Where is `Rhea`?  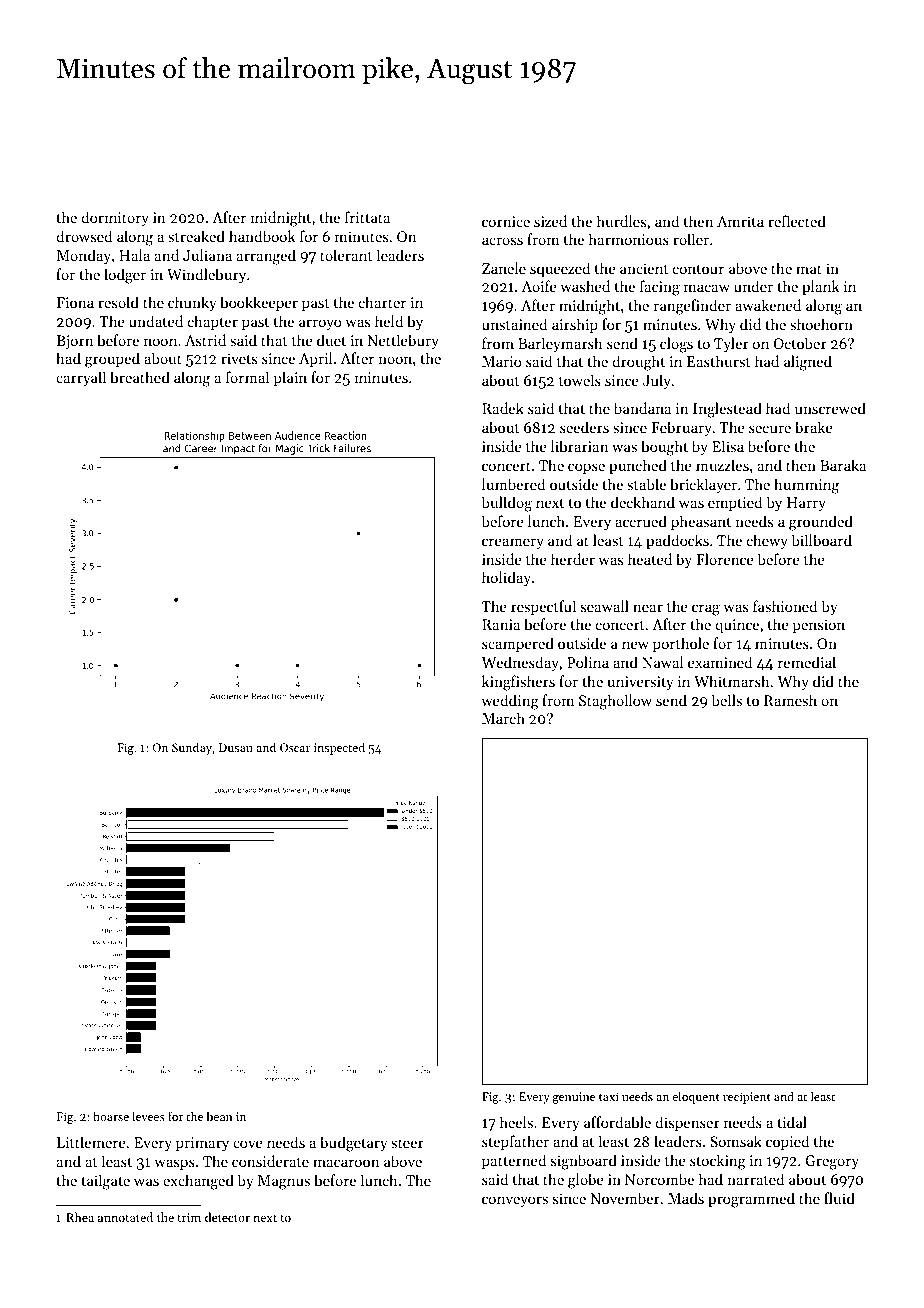
Rhea is located at coordinates (80, 1217).
